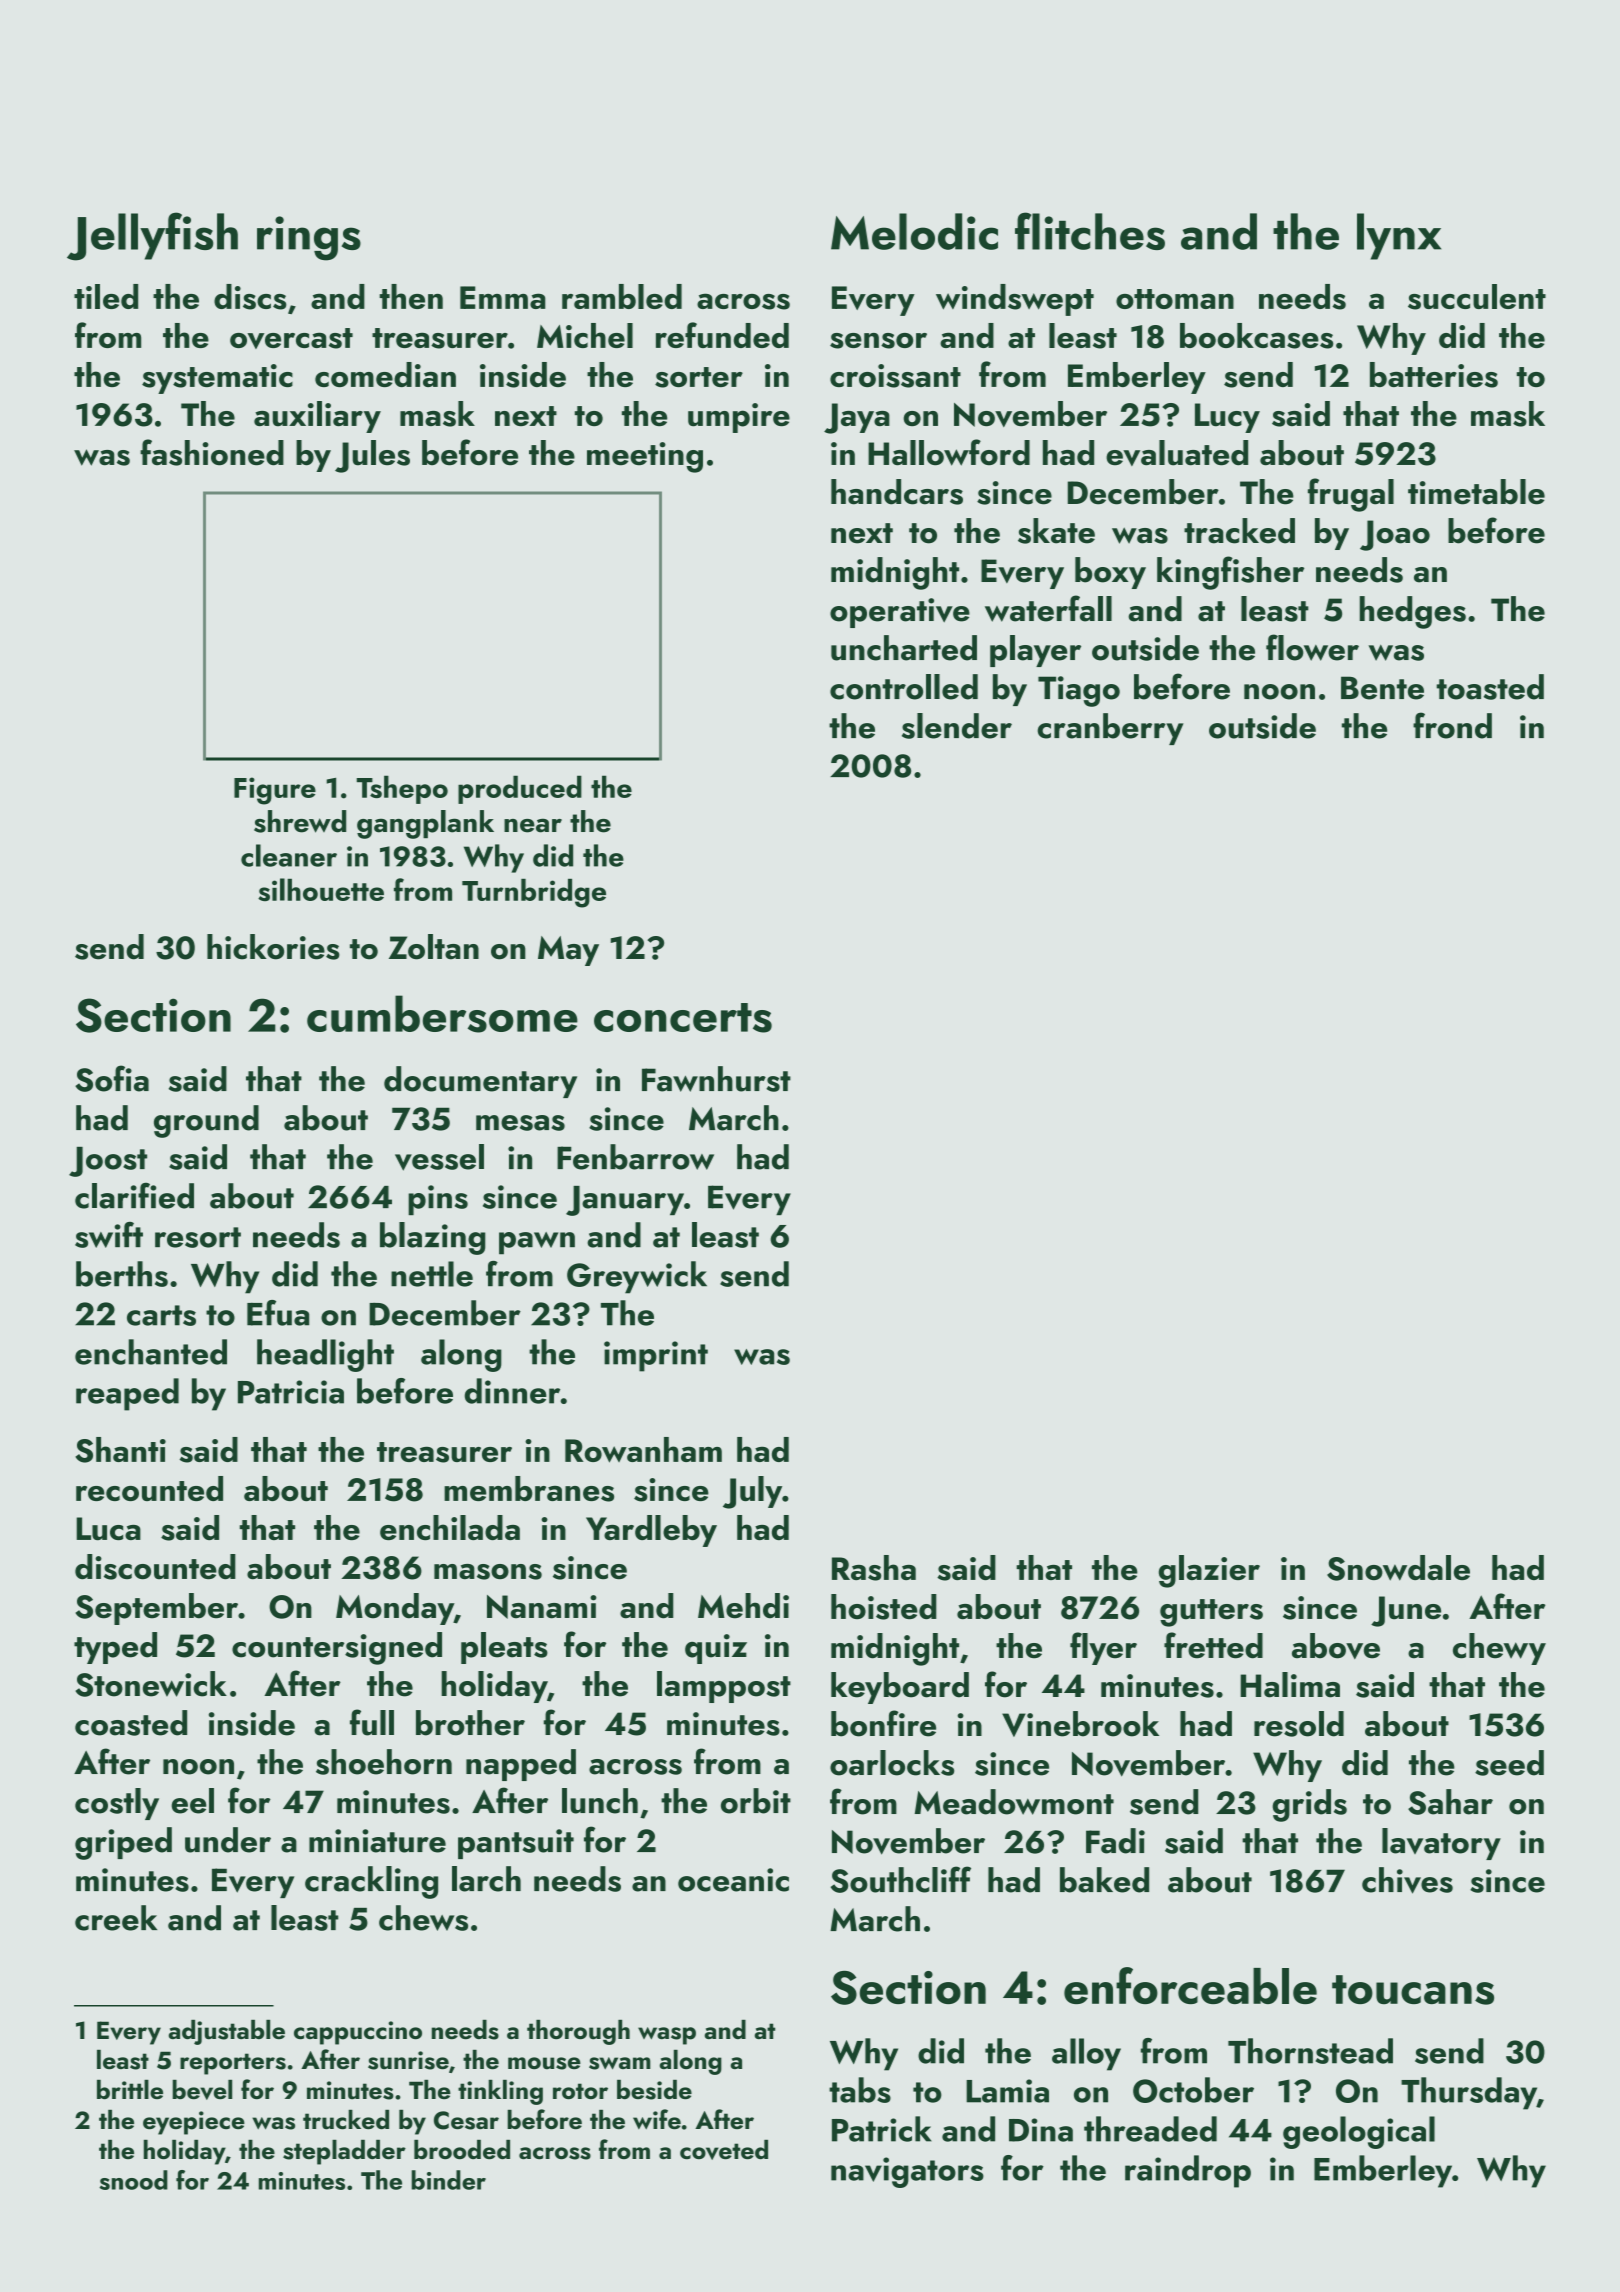  Describe the element at coordinates (1041, 2130) in the image. I see `Dina` at that location.
